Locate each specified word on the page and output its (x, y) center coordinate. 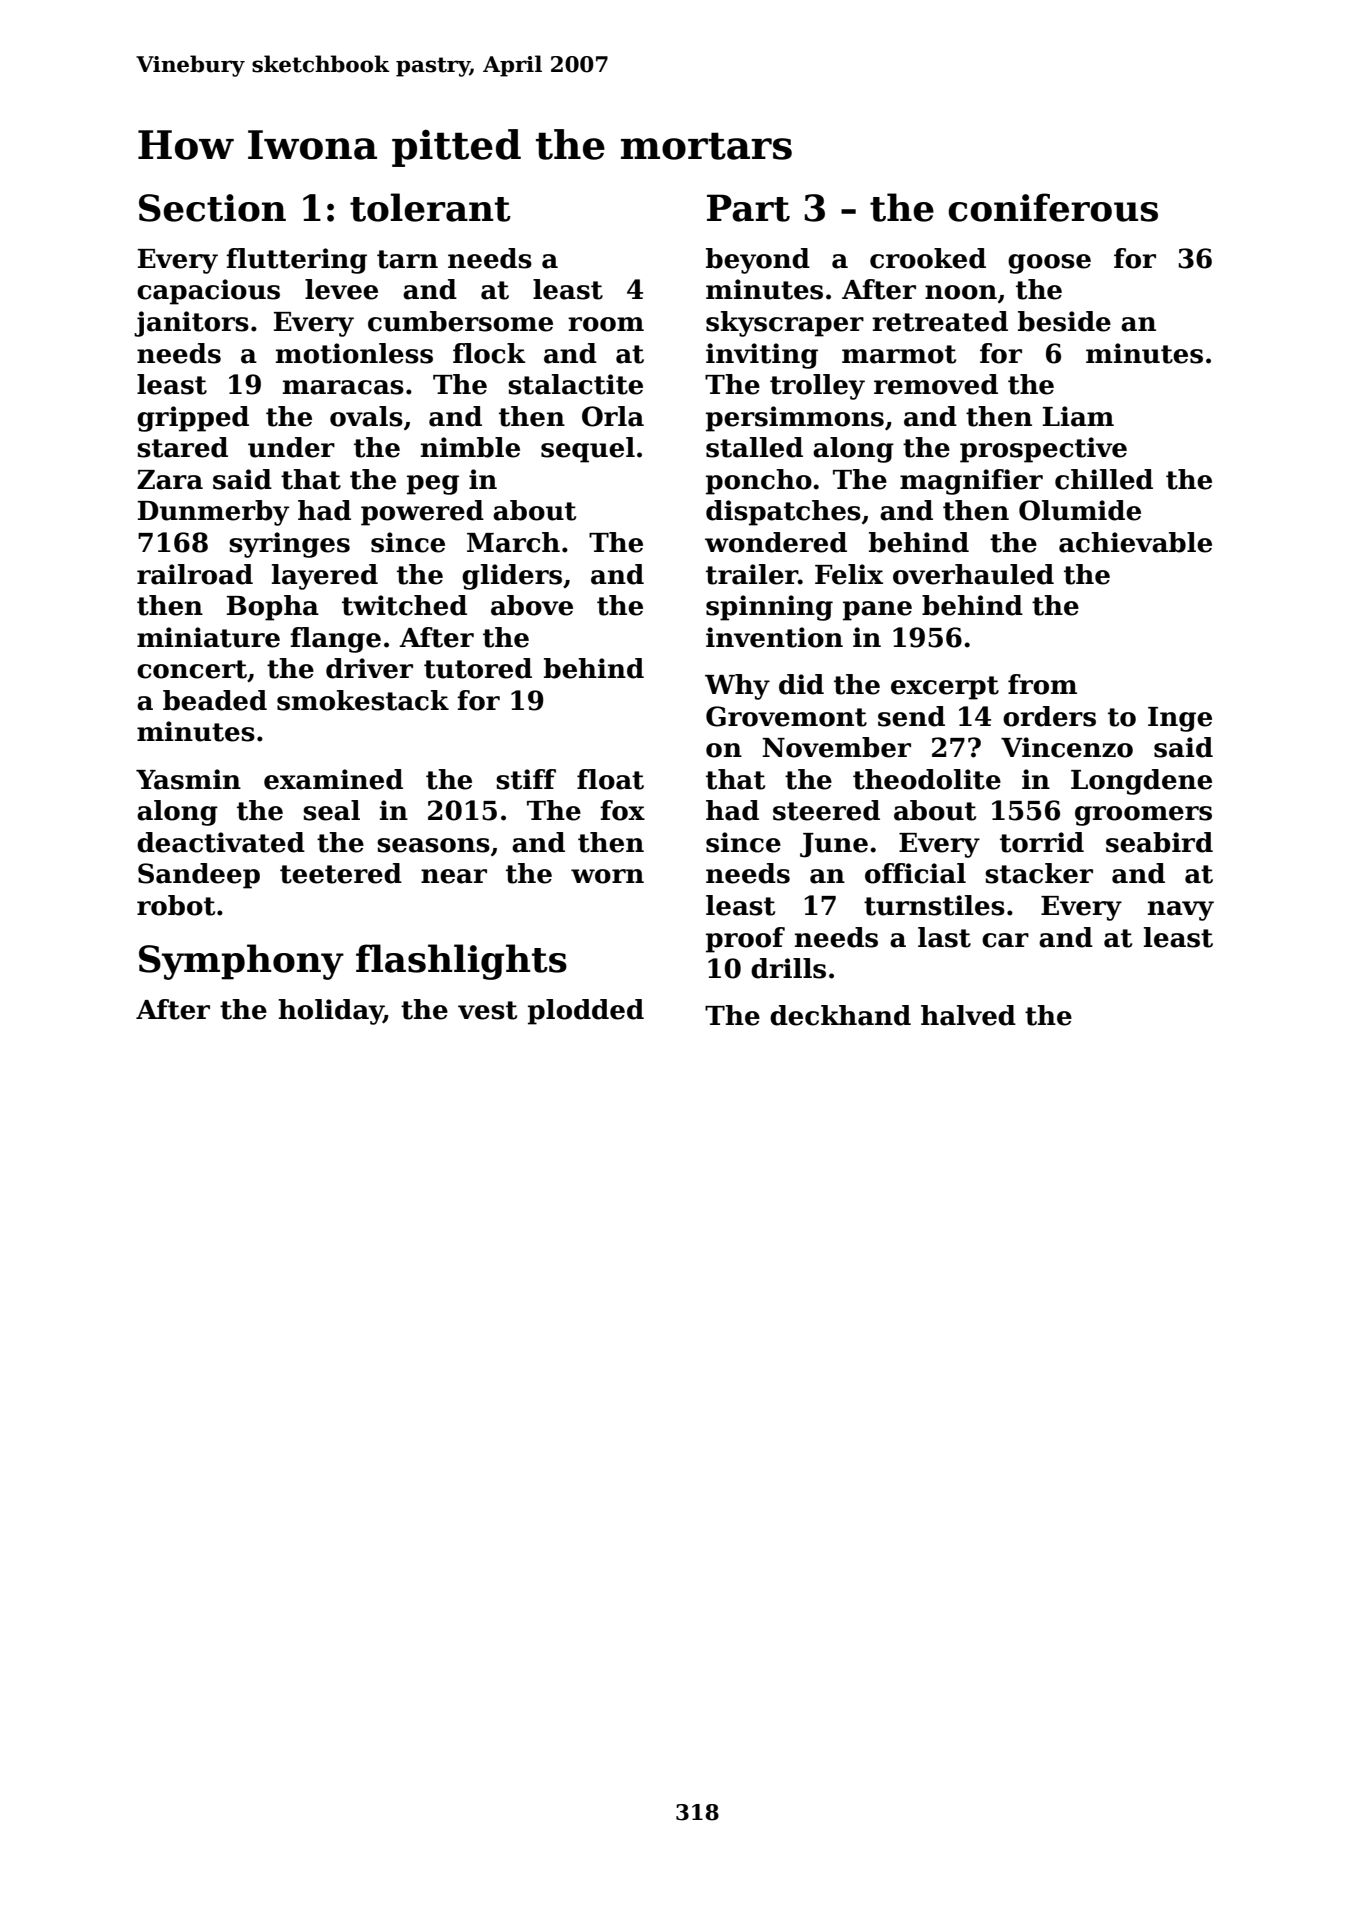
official (915, 873)
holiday (331, 1012)
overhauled (973, 574)
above (532, 605)
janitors (191, 324)
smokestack (363, 700)
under (291, 447)
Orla (613, 416)
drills (788, 968)
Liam (1078, 416)
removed (936, 384)
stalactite (575, 384)
